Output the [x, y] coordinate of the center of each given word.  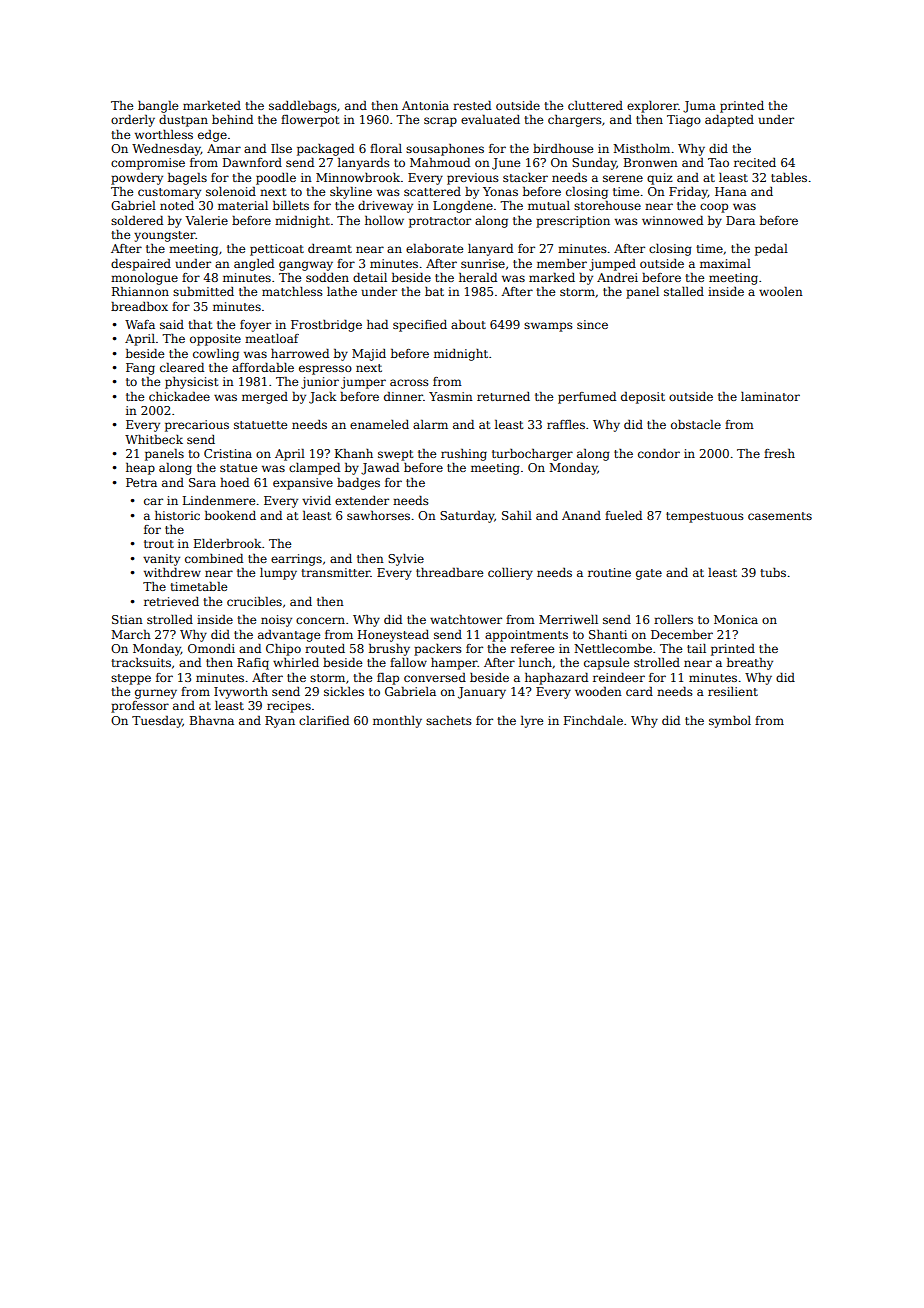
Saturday [467, 517]
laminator [770, 396]
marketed [212, 105]
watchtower [466, 619]
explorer [652, 107]
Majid [369, 355]
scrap [440, 122]
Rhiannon [140, 291]
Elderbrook [227, 543]
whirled [296, 662]
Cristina [228, 453]
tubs [773, 572]
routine [609, 572]
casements [780, 516]
